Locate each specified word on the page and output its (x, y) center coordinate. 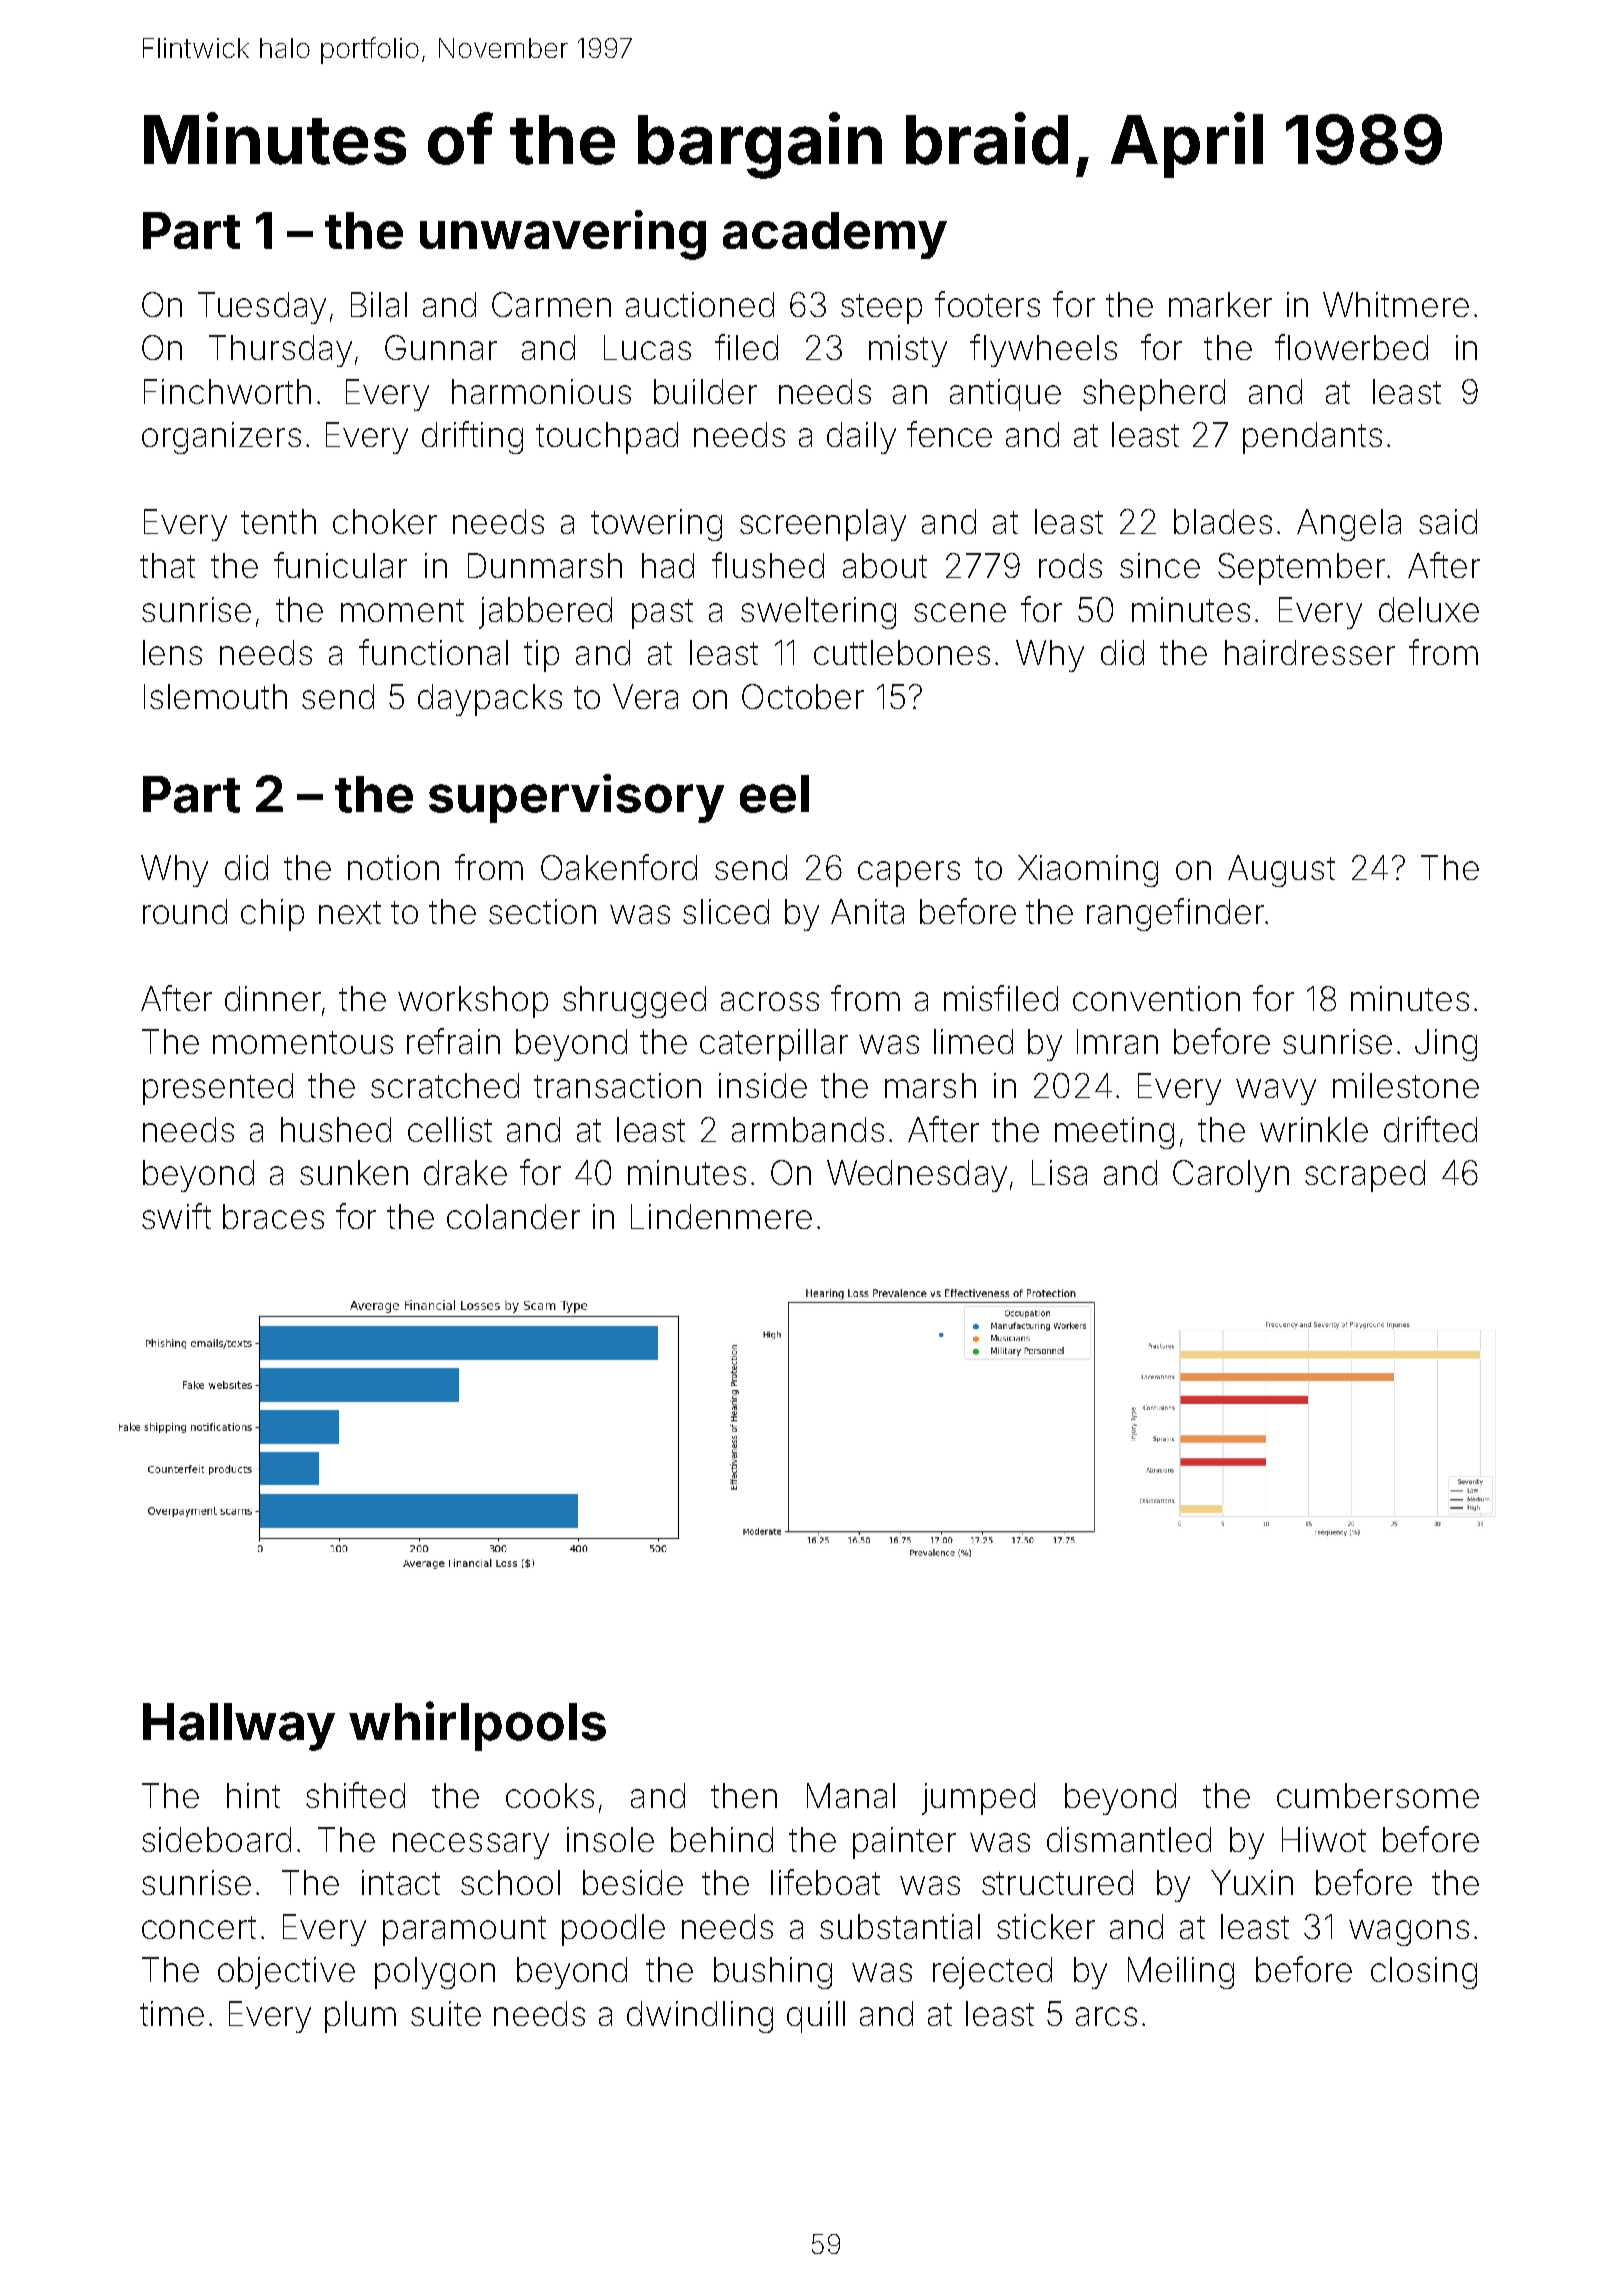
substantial (900, 1926)
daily (861, 438)
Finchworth (227, 391)
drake (465, 1172)
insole (610, 1839)
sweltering (818, 613)
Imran (1117, 1041)
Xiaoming (1088, 871)
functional (433, 652)
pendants (1312, 438)
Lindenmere (721, 1216)
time (172, 2013)
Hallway (239, 1727)
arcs (1106, 2016)
